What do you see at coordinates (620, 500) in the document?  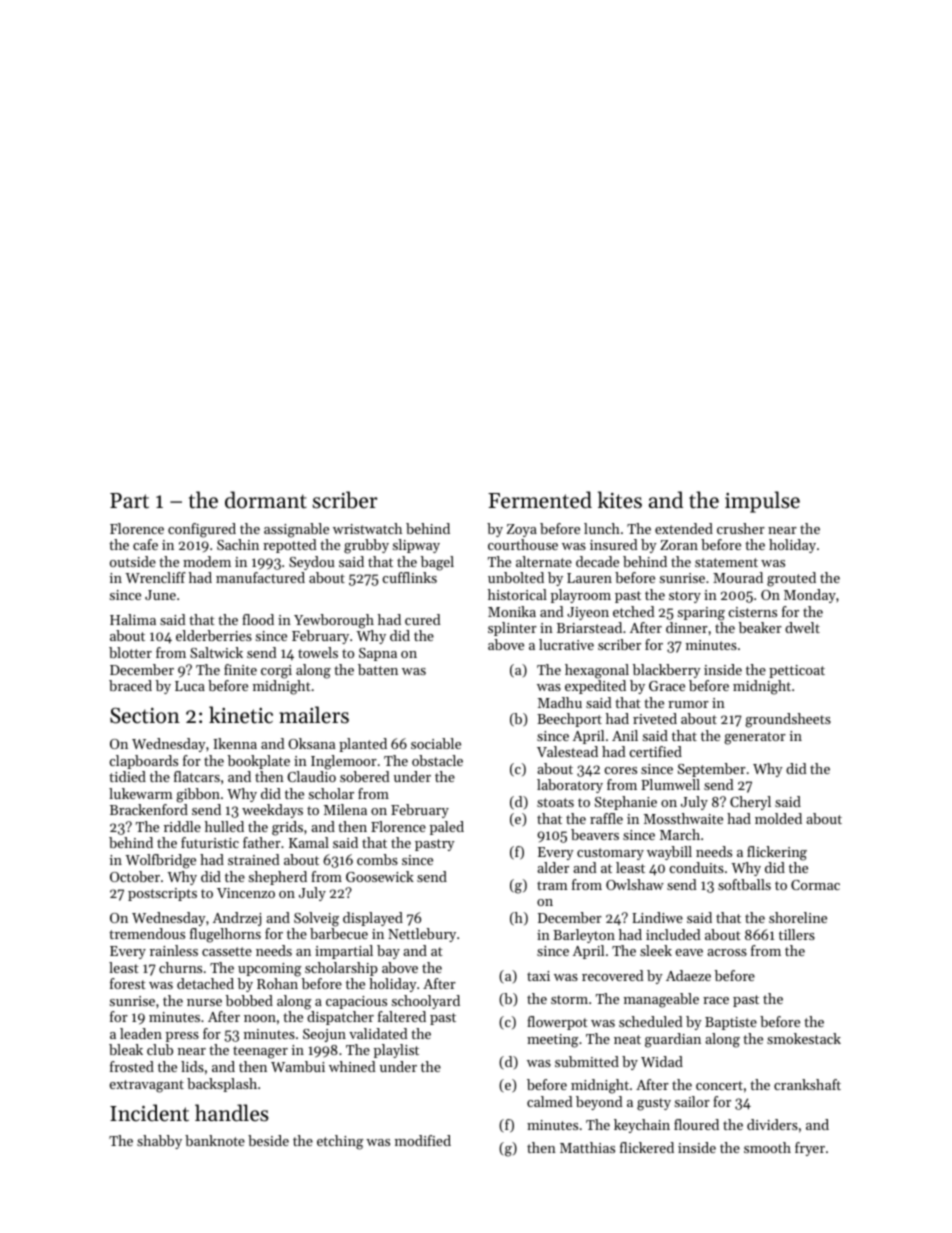 I see `kites` at bounding box center [620, 500].
